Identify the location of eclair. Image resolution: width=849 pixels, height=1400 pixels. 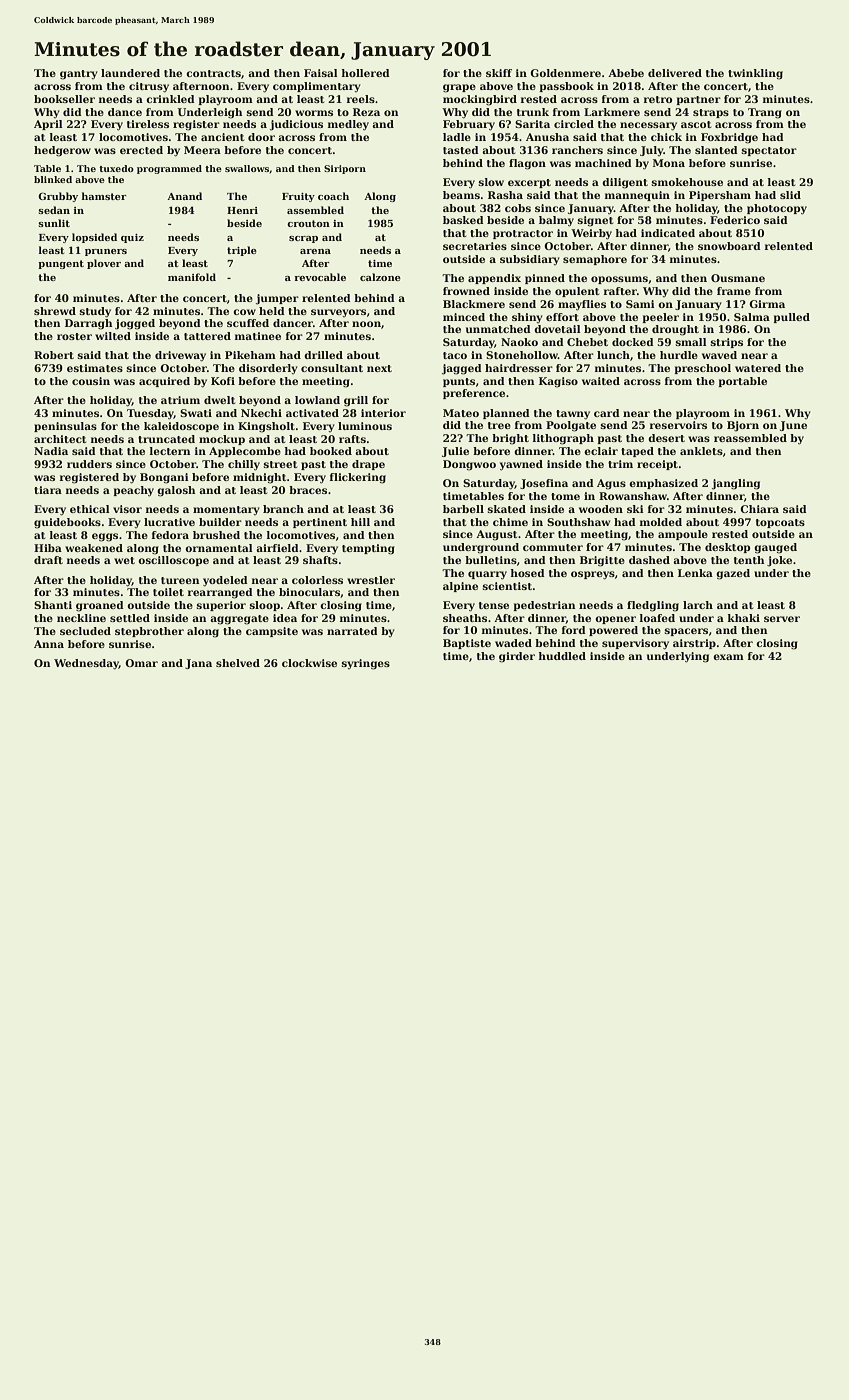
(601, 451).
